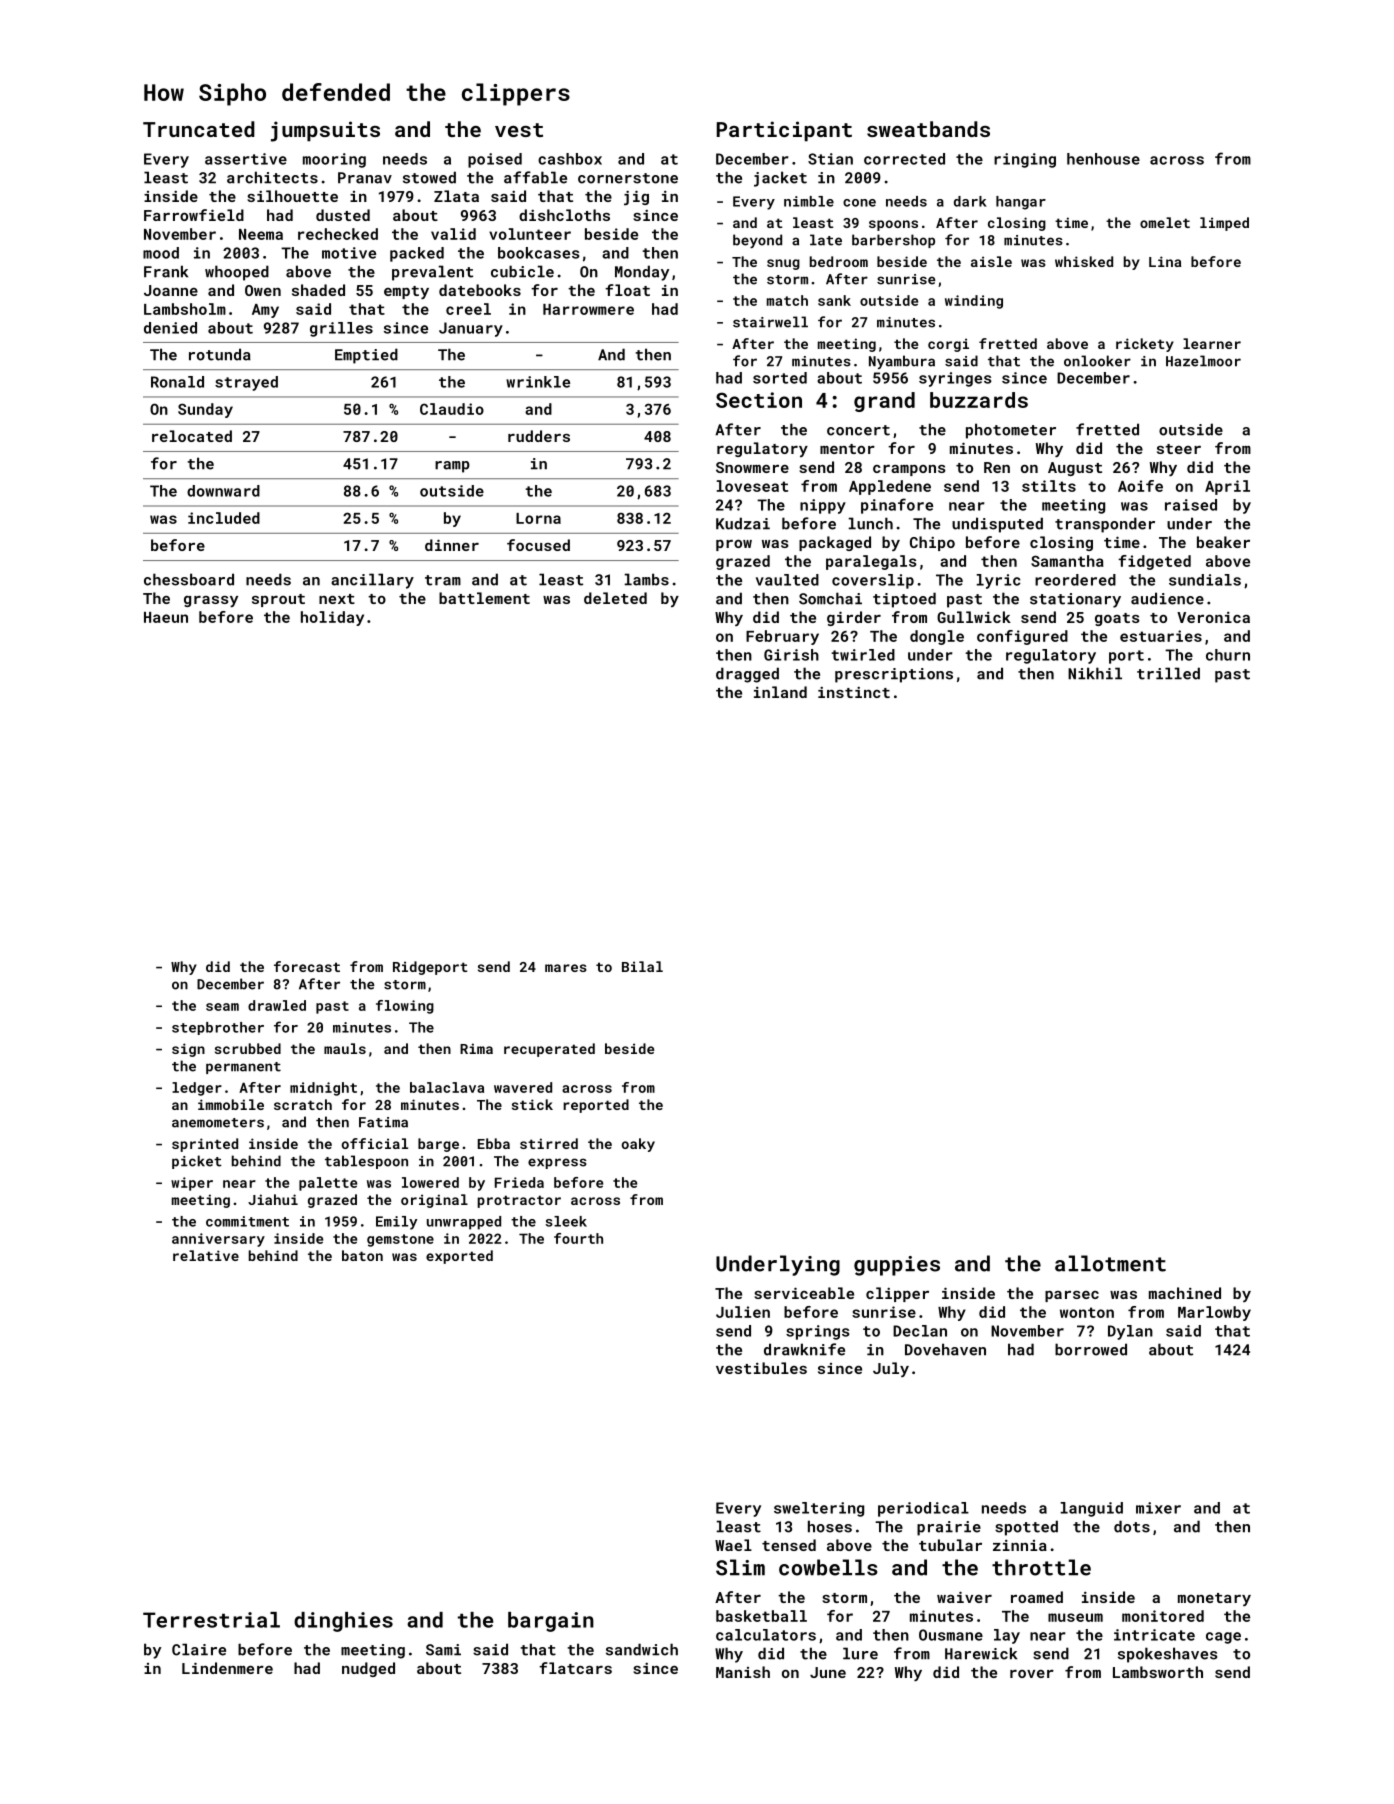  I want to click on rudders, so click(539, 436).
